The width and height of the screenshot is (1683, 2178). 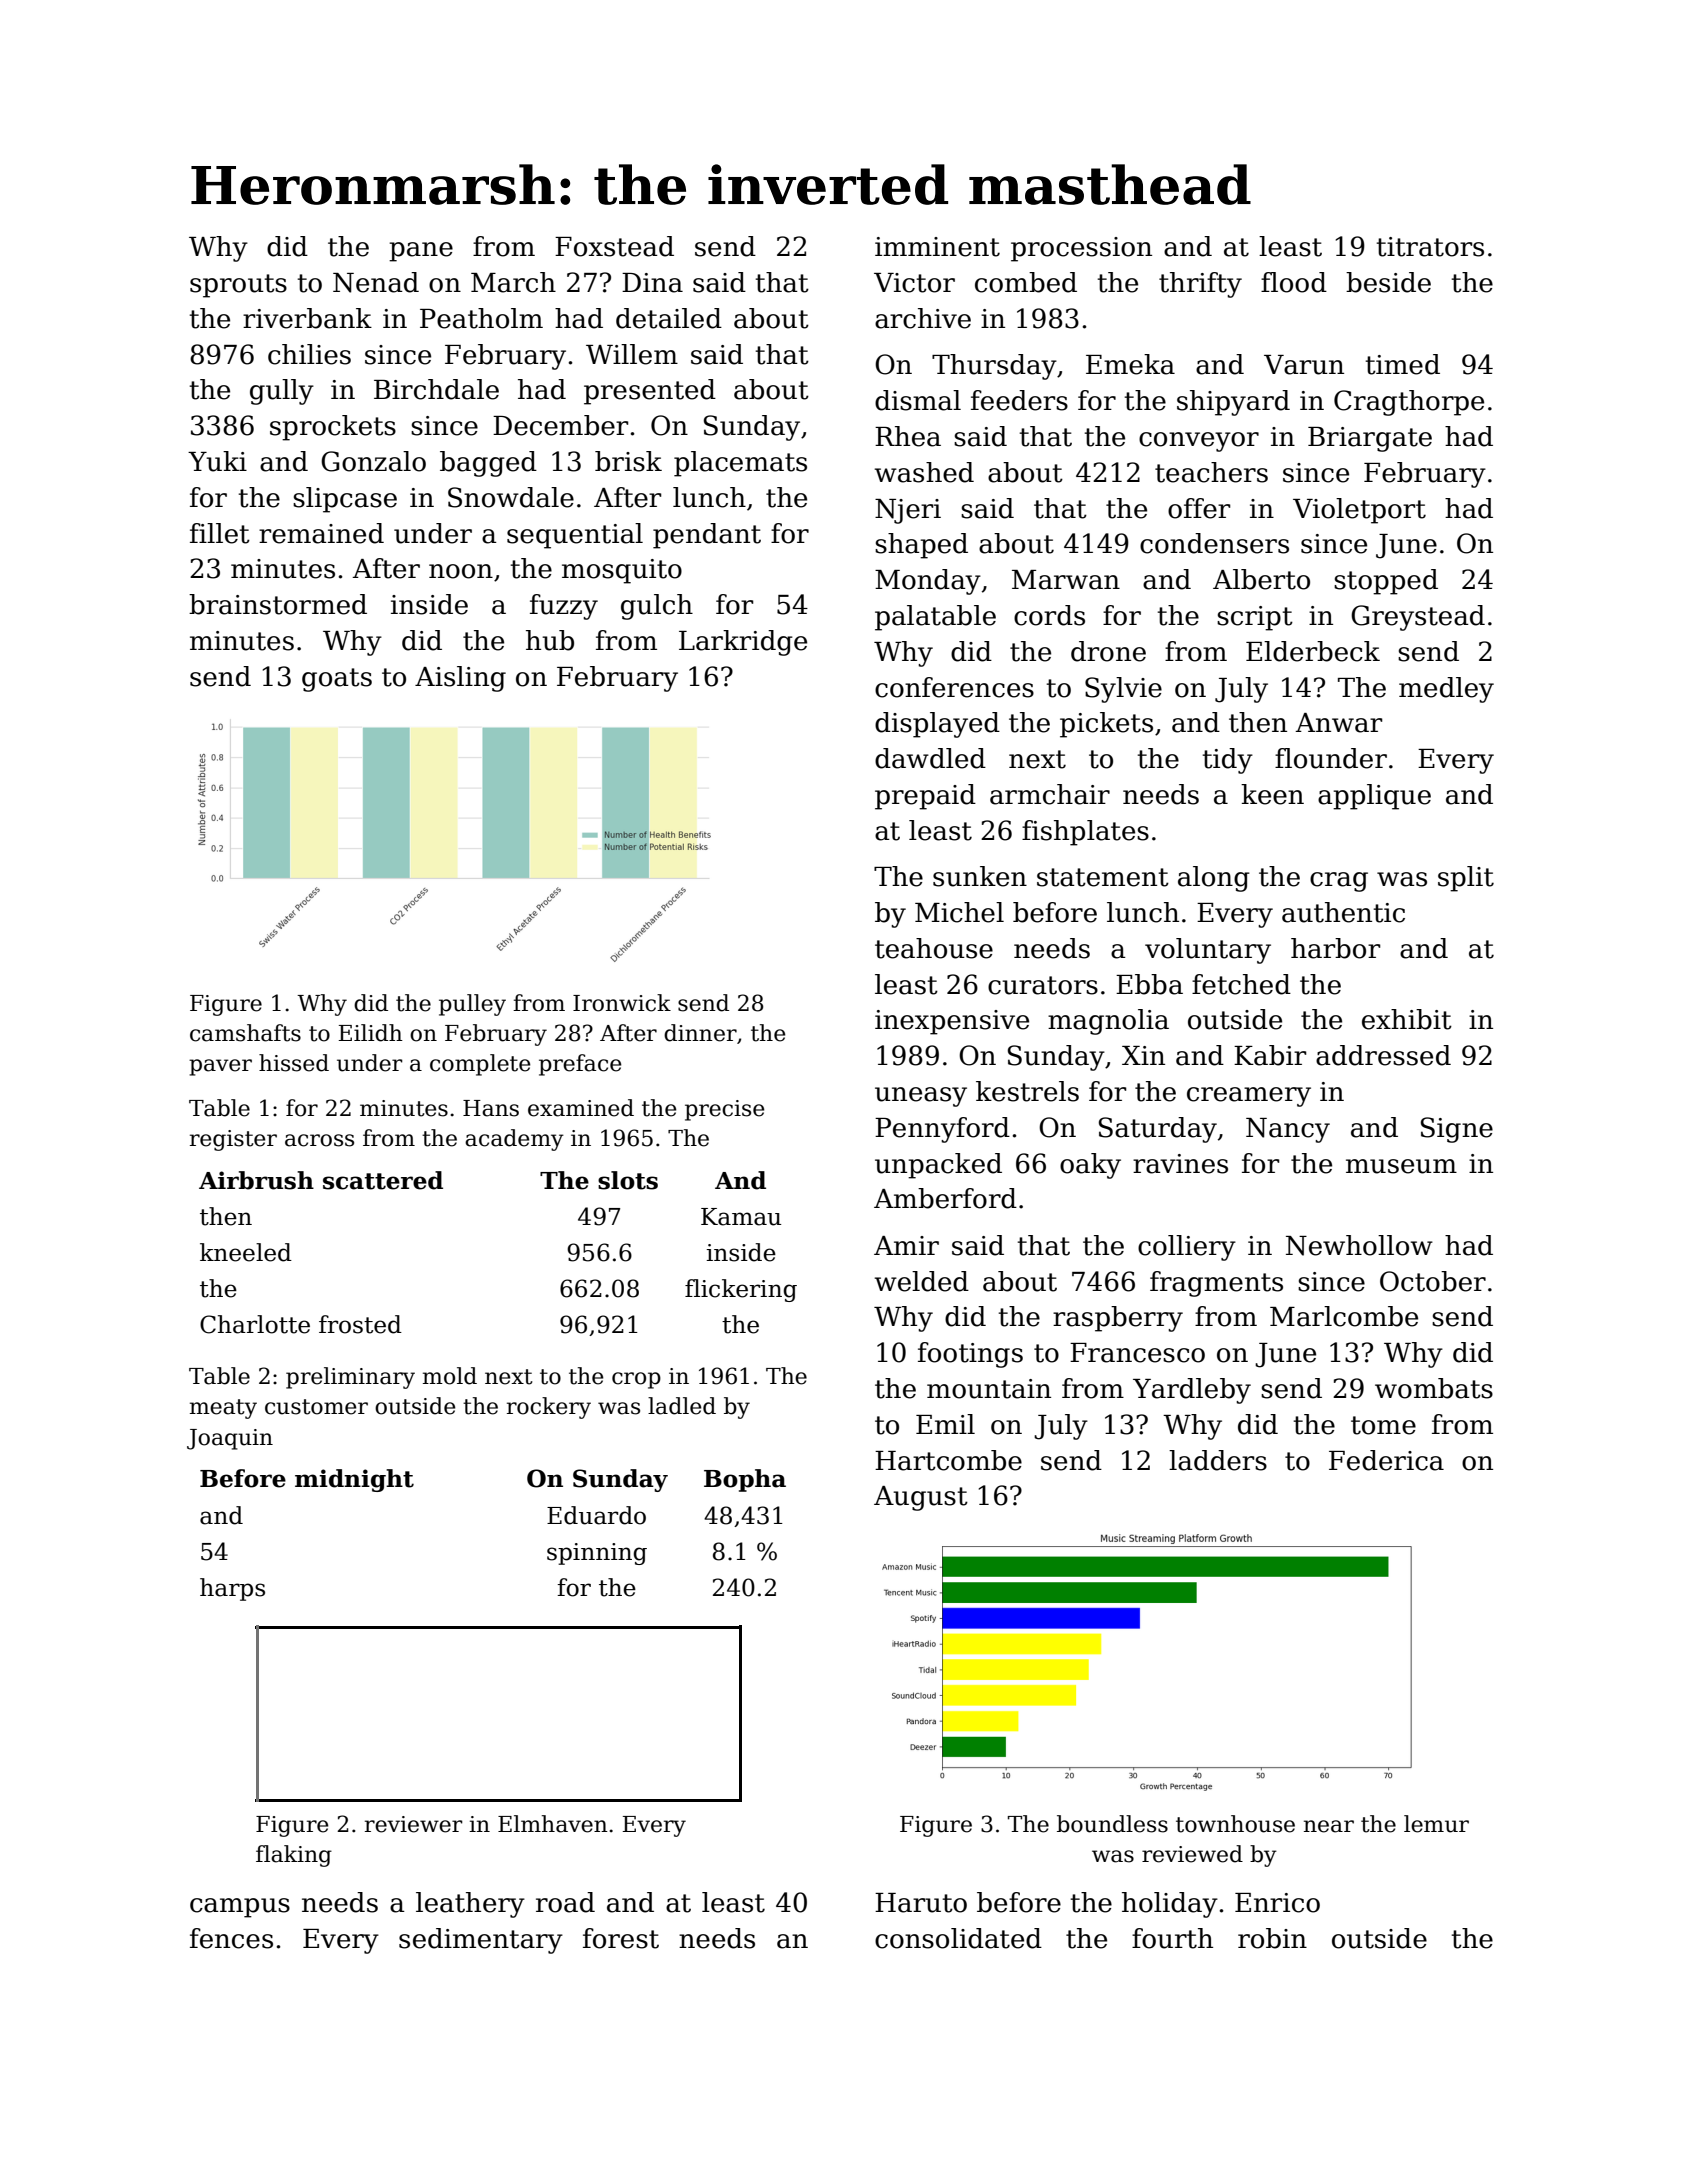 What do you see at coordinates (1374, 797) in the screenshot?
I see `applique` at bounding box center [1374, 797].
